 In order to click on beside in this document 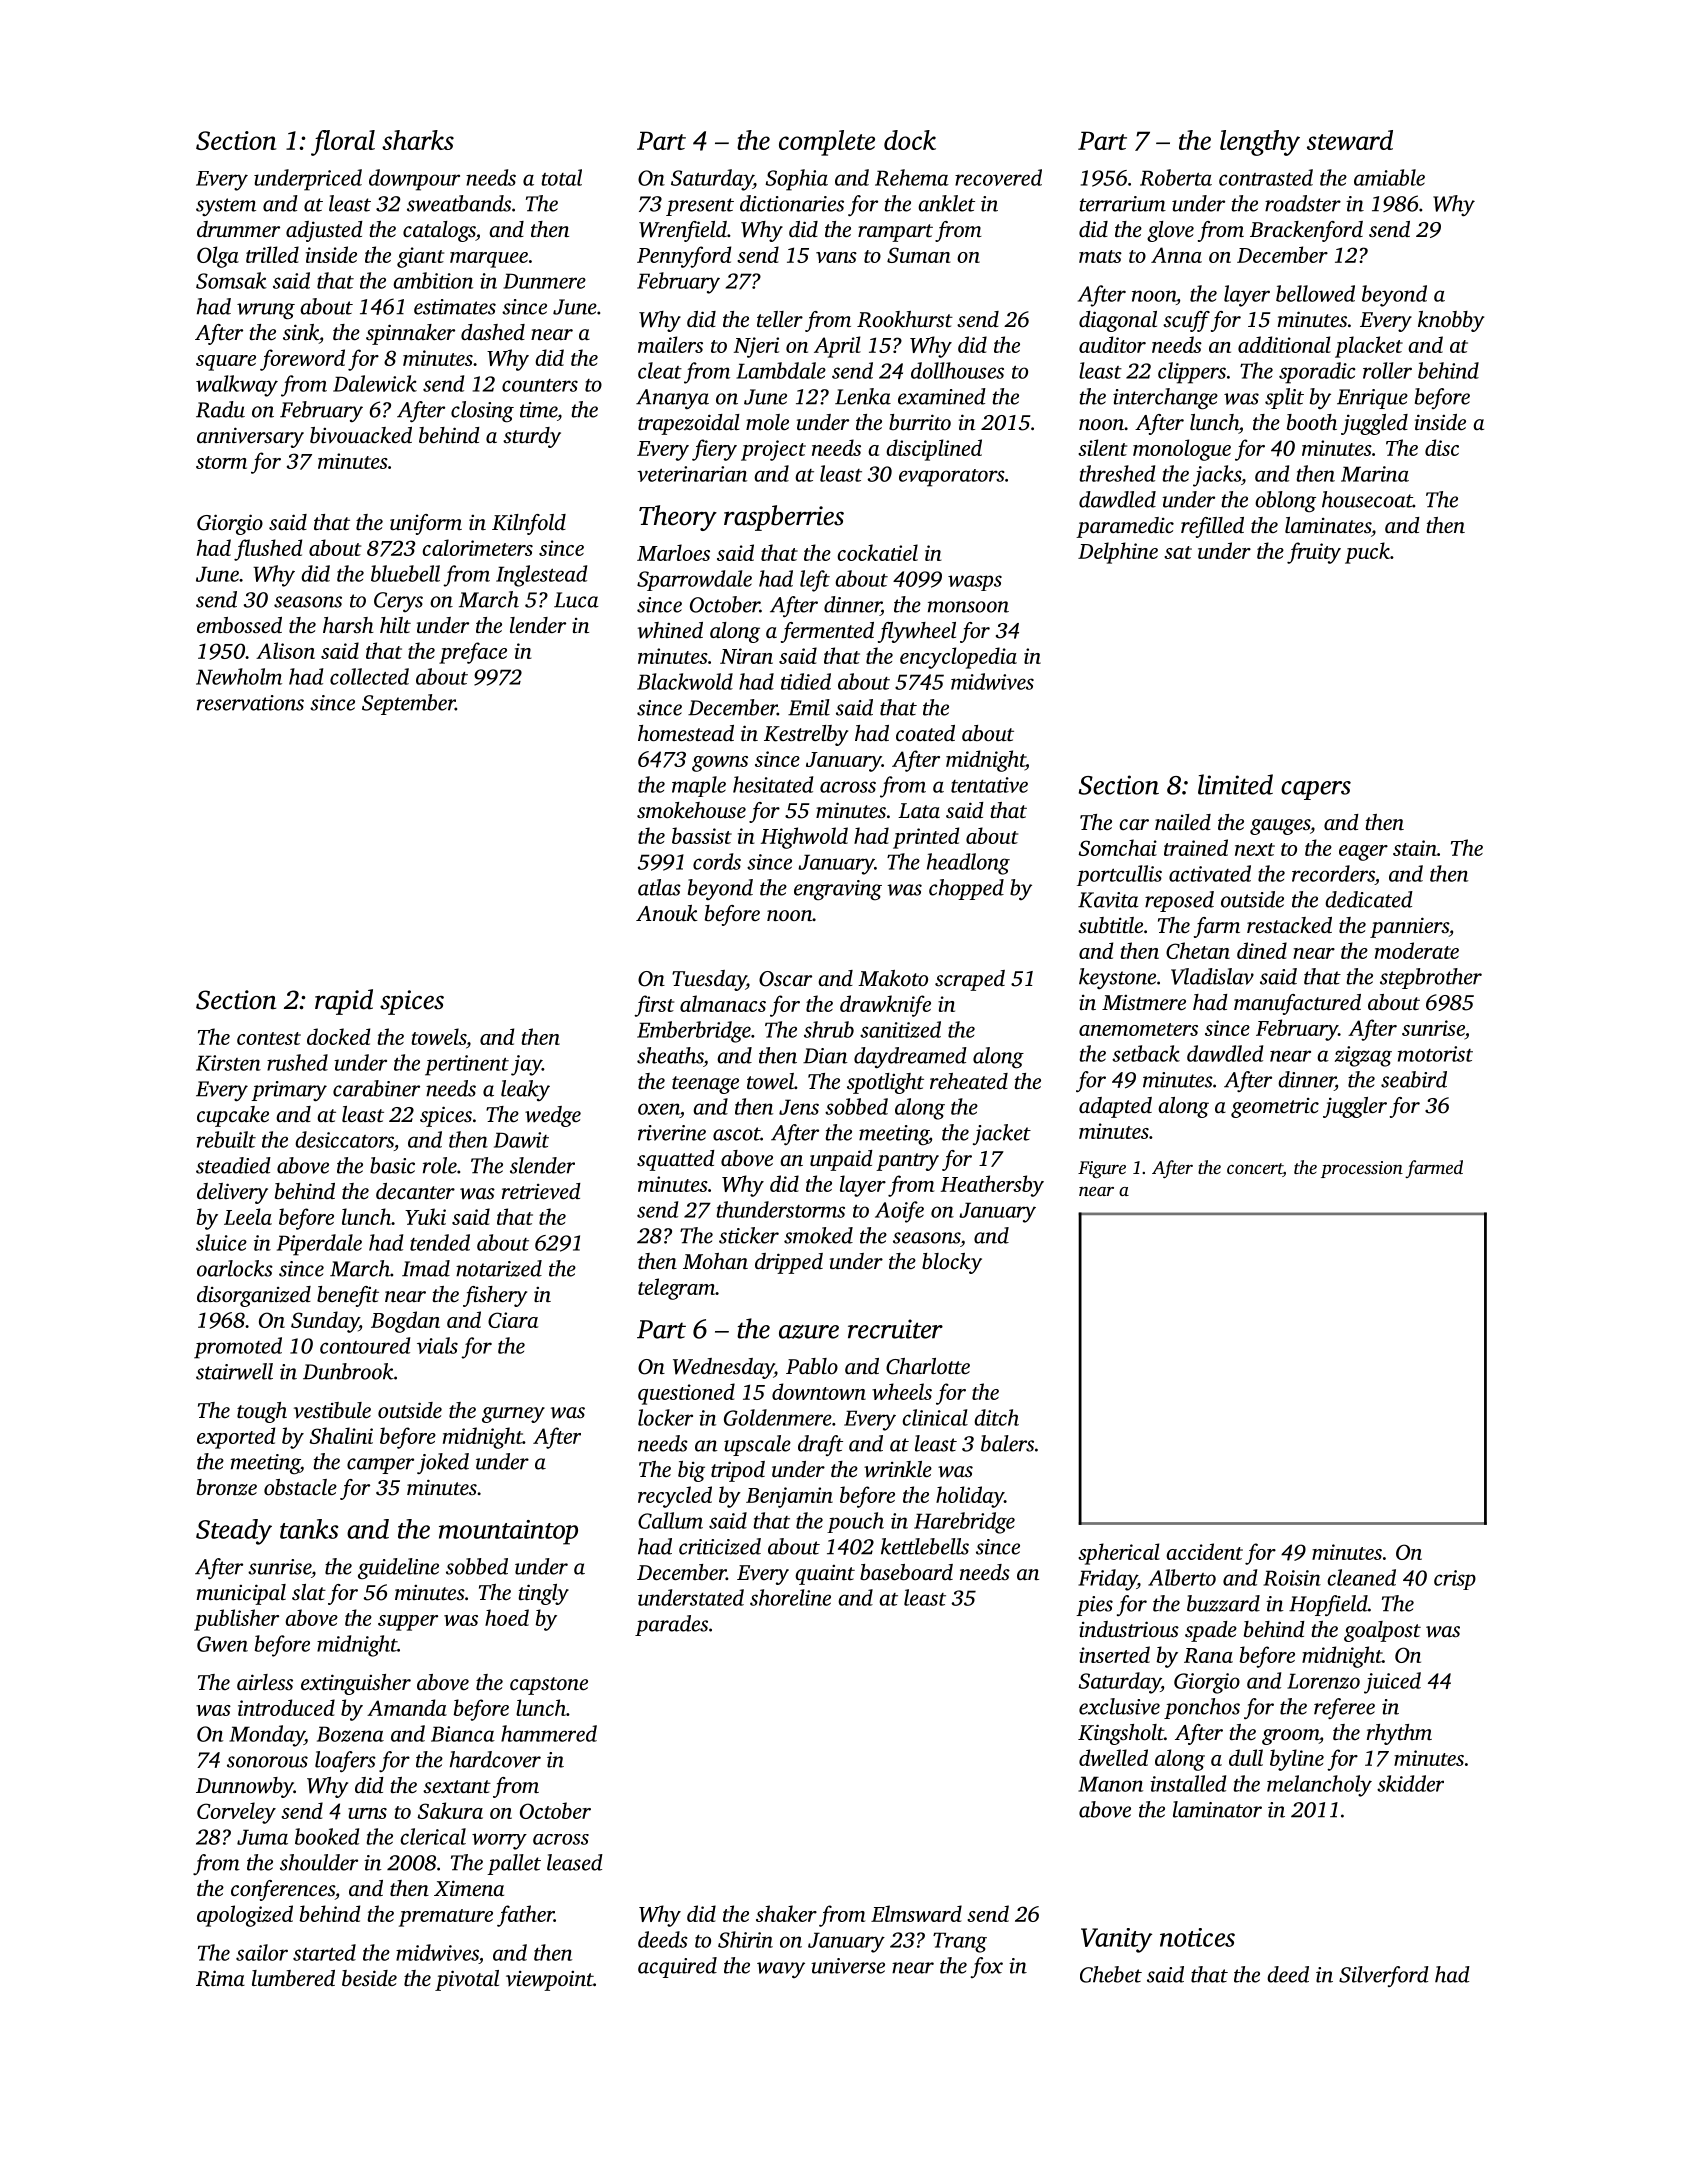, I will do `click(369, 1978)`.
